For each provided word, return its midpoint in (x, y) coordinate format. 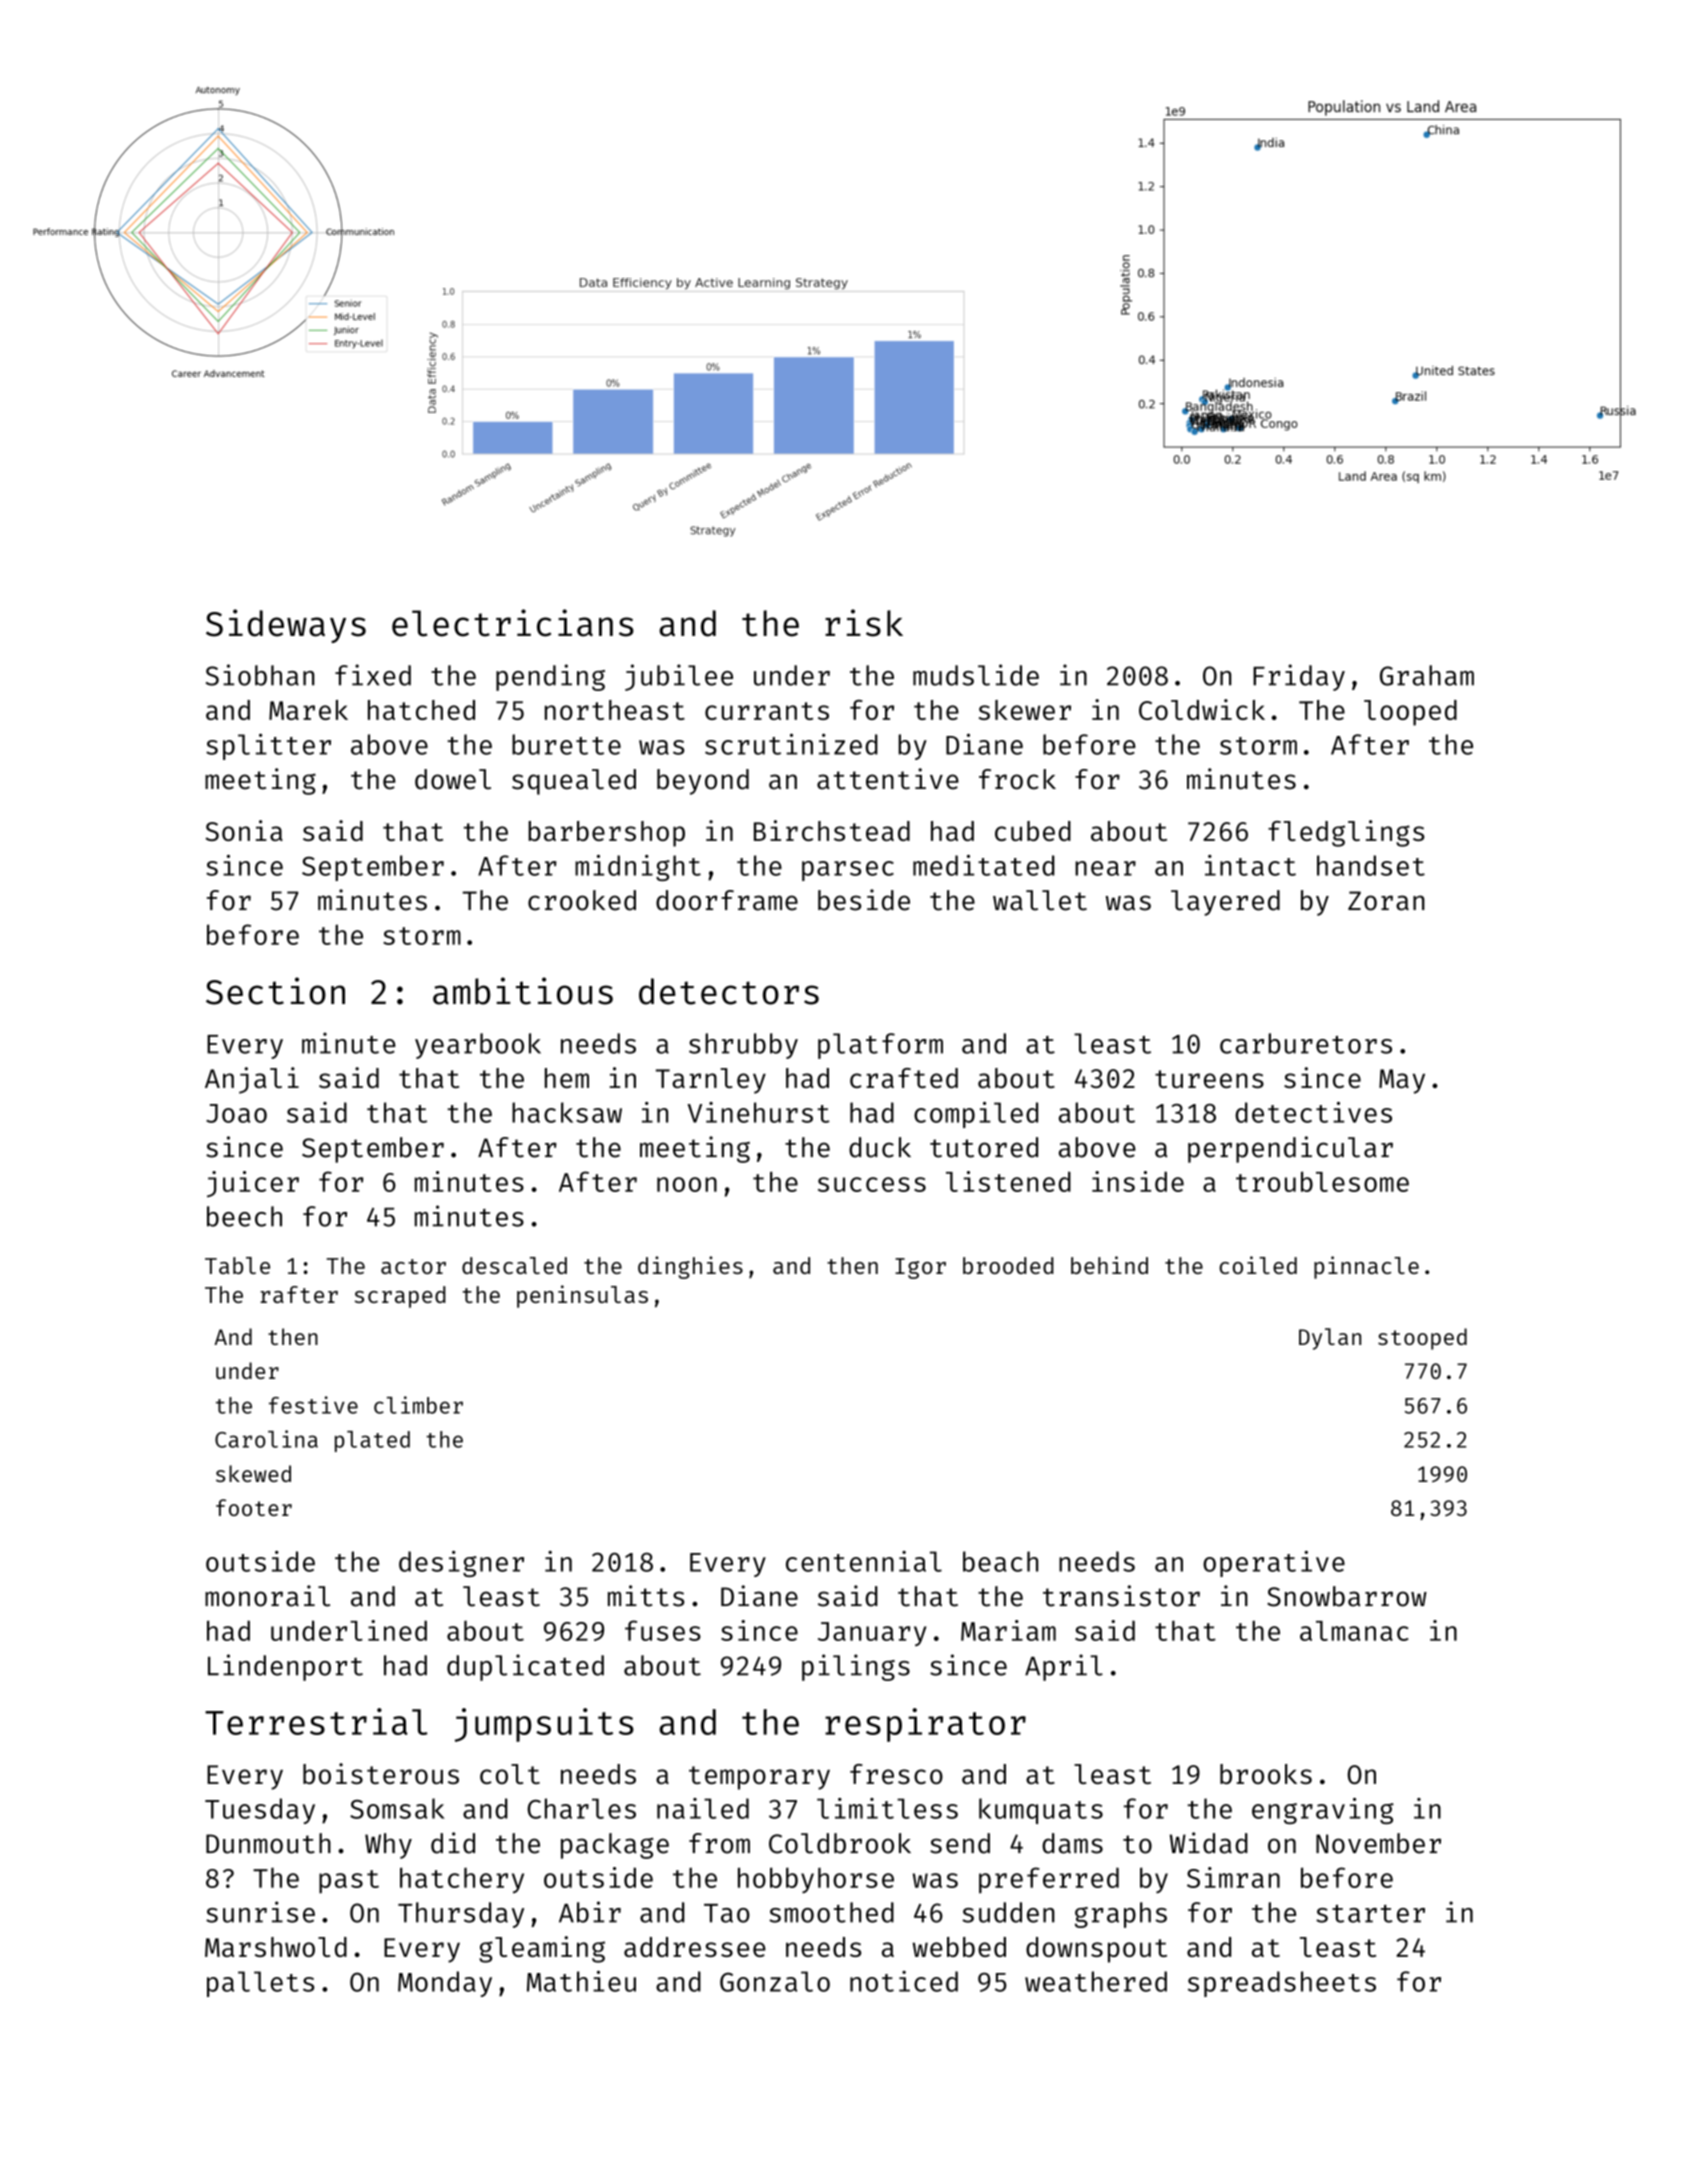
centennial (864, 1561)
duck (880, 1147)
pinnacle (1366, 1267)
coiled (1258, 1265)
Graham (1427, 675)
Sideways (286, 626)
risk (864, 623)
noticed (904, 1981)
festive (313, 1405)
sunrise (260, 1912)
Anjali (252, 1080)
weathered (1096, 1981)
